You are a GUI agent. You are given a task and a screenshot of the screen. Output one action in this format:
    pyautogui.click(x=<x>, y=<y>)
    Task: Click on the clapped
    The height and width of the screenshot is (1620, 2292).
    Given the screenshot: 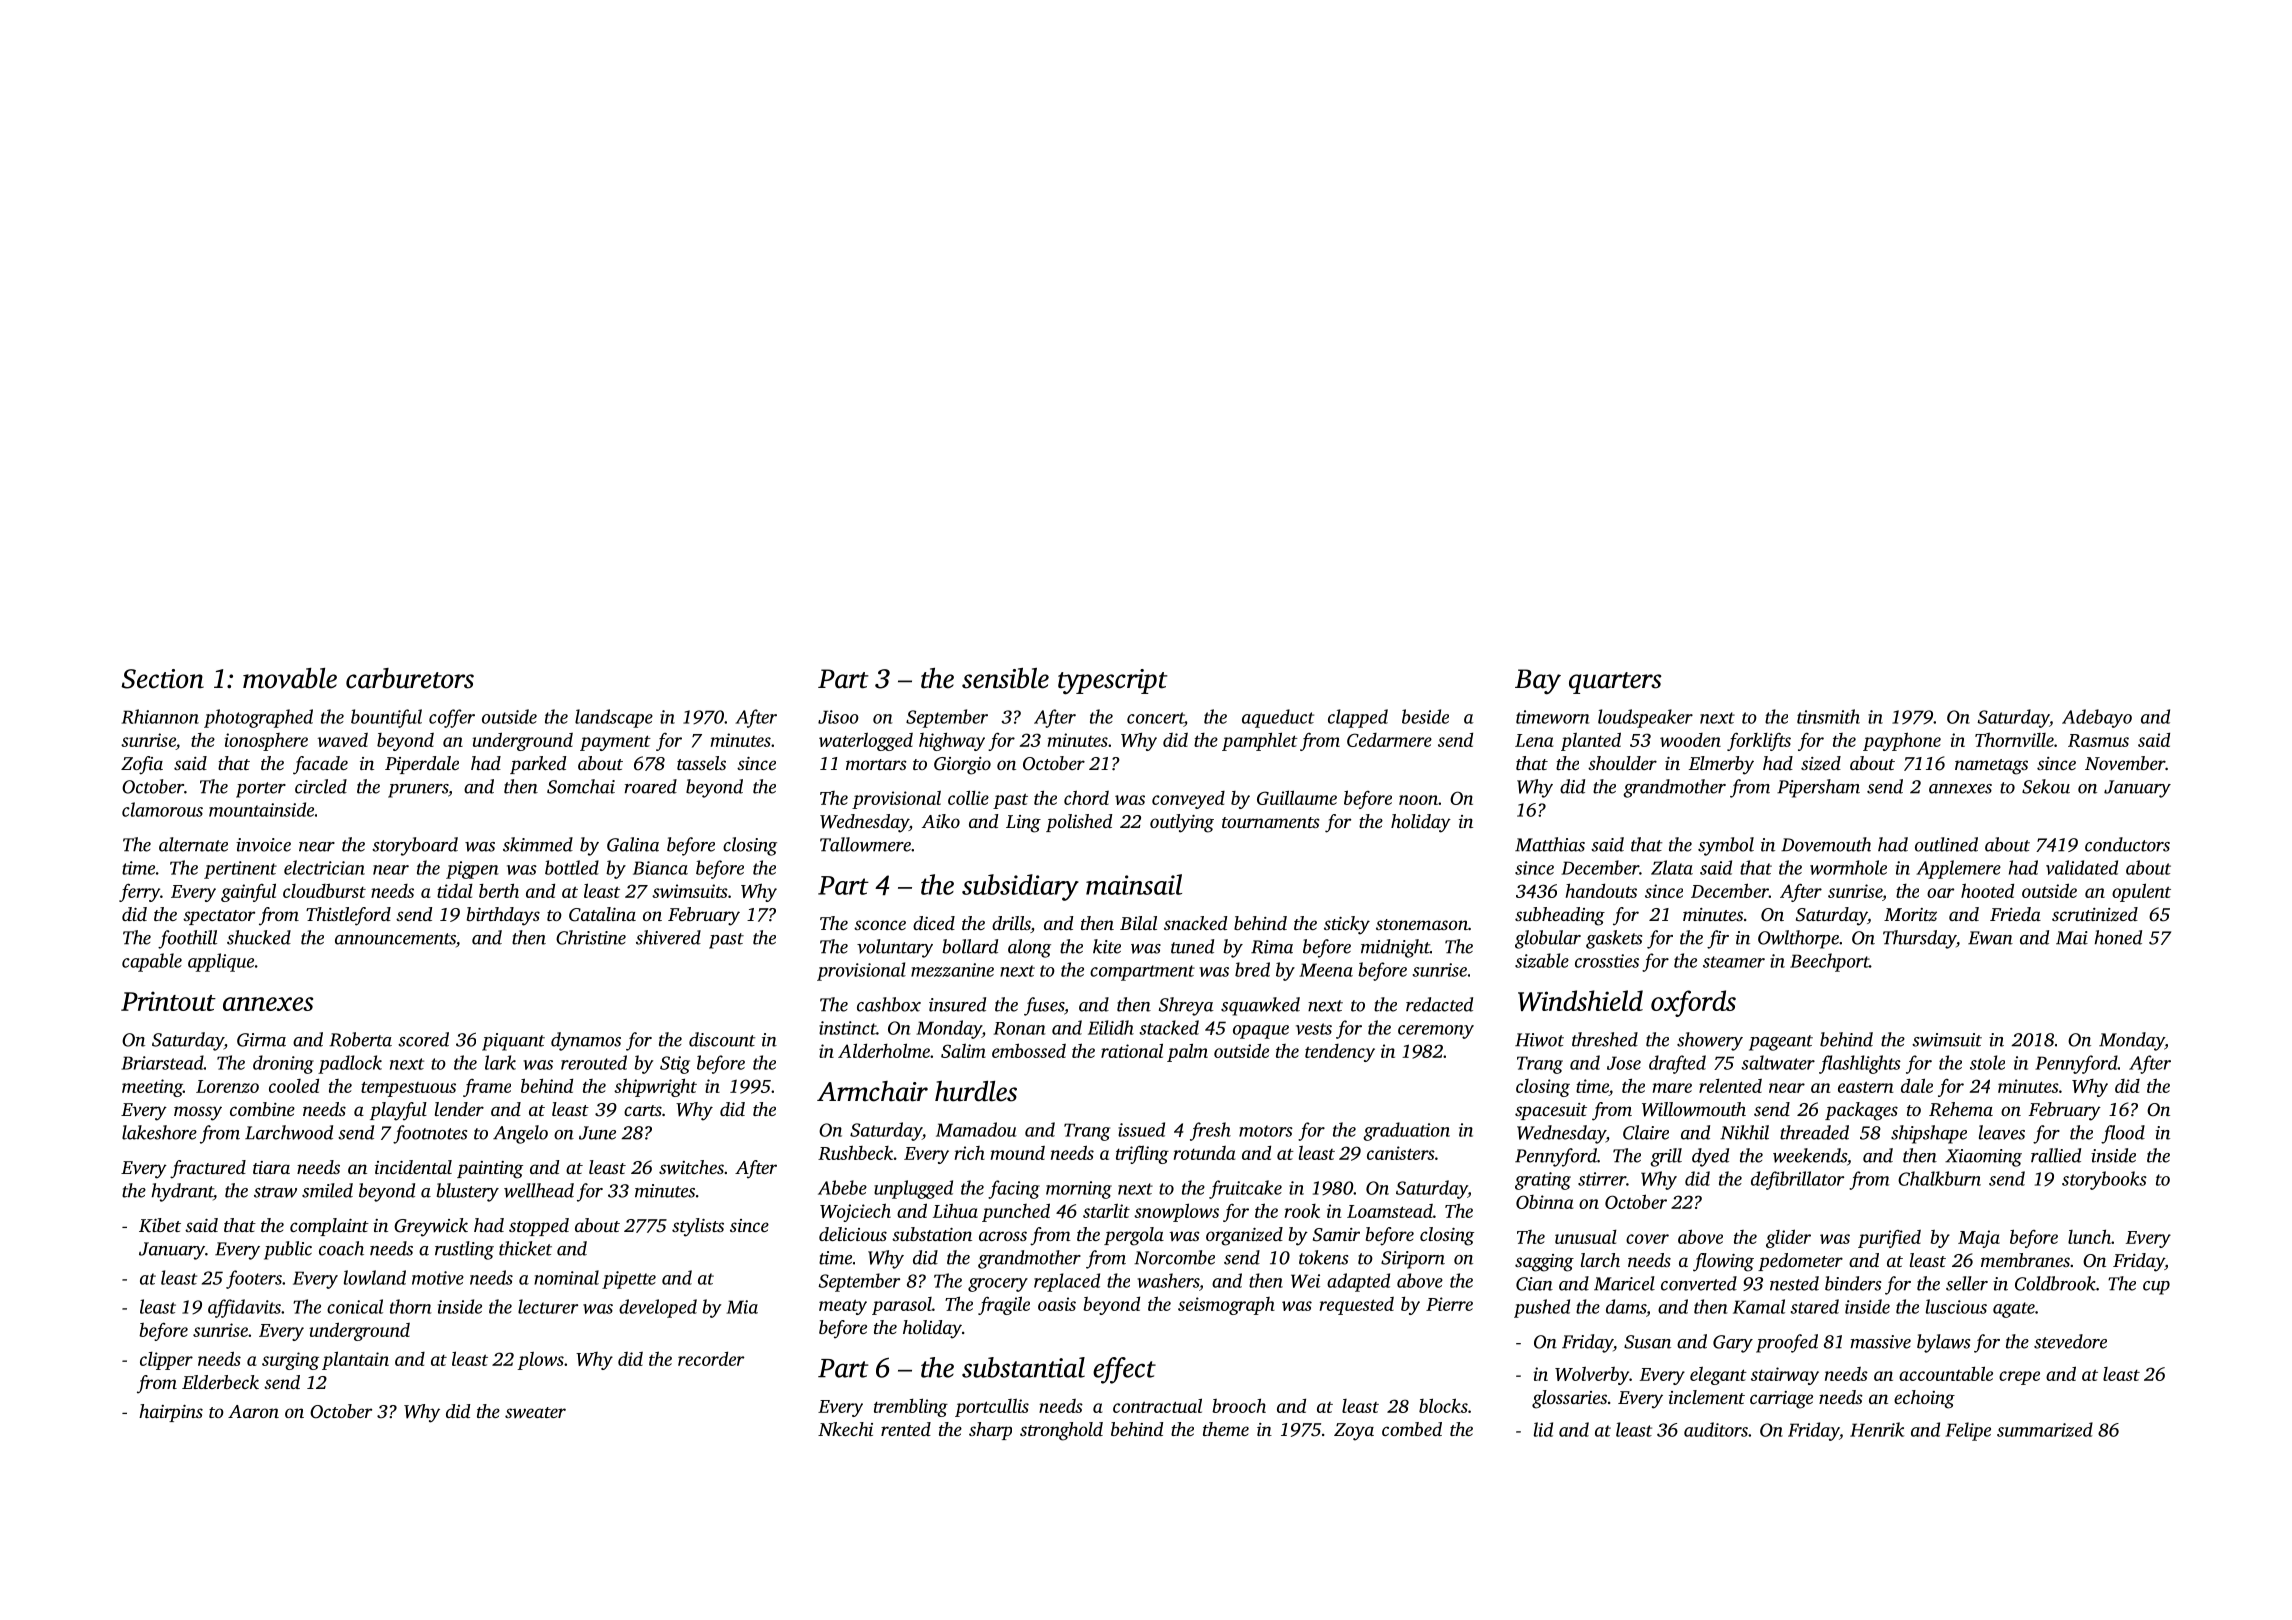 What is the action you would take?
    pyautogui.click(x=1358, y=718)
